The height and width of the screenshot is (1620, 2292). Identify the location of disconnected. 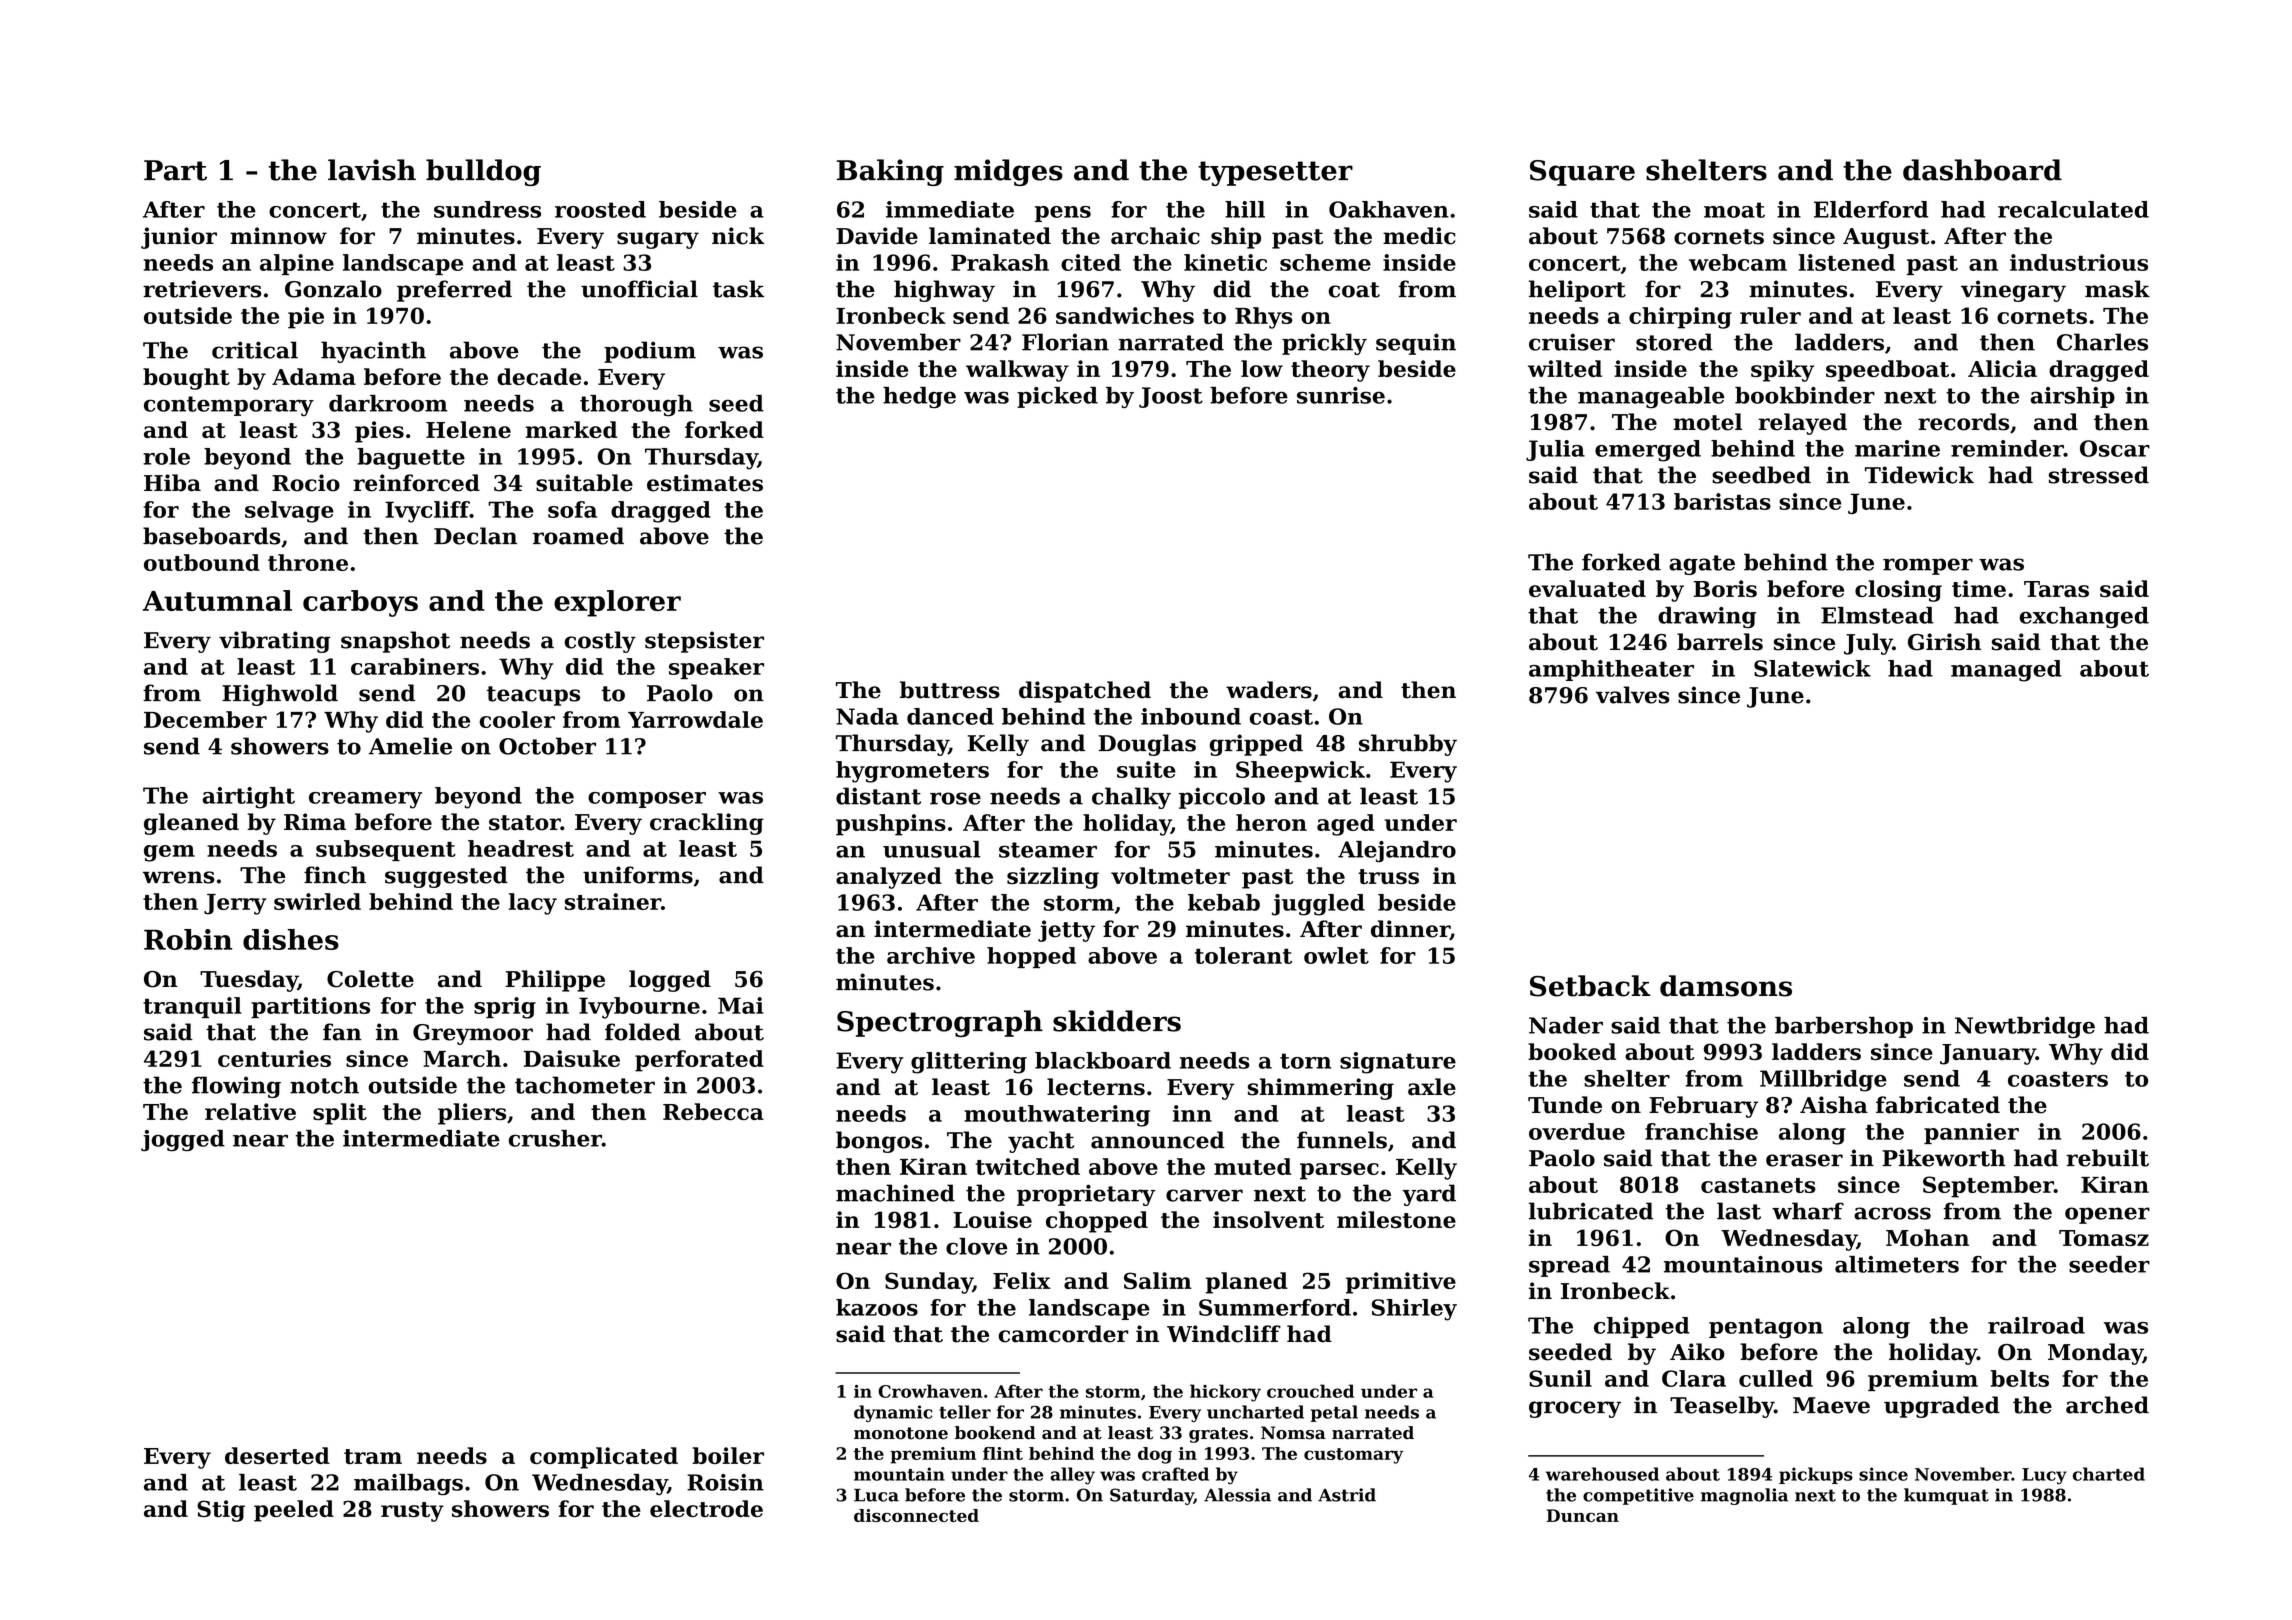
(916, 1515).
